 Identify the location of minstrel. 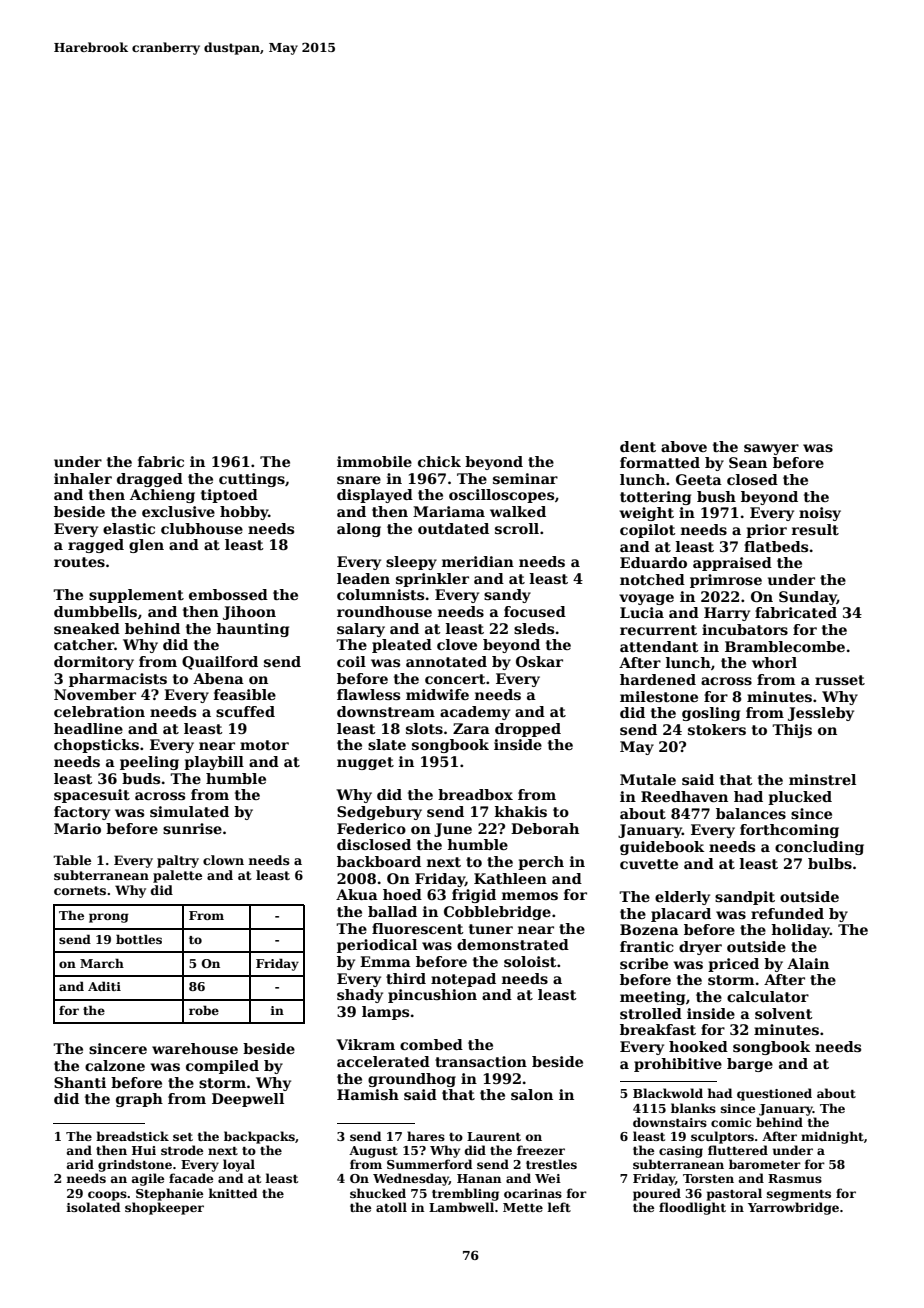
(822, 779).
